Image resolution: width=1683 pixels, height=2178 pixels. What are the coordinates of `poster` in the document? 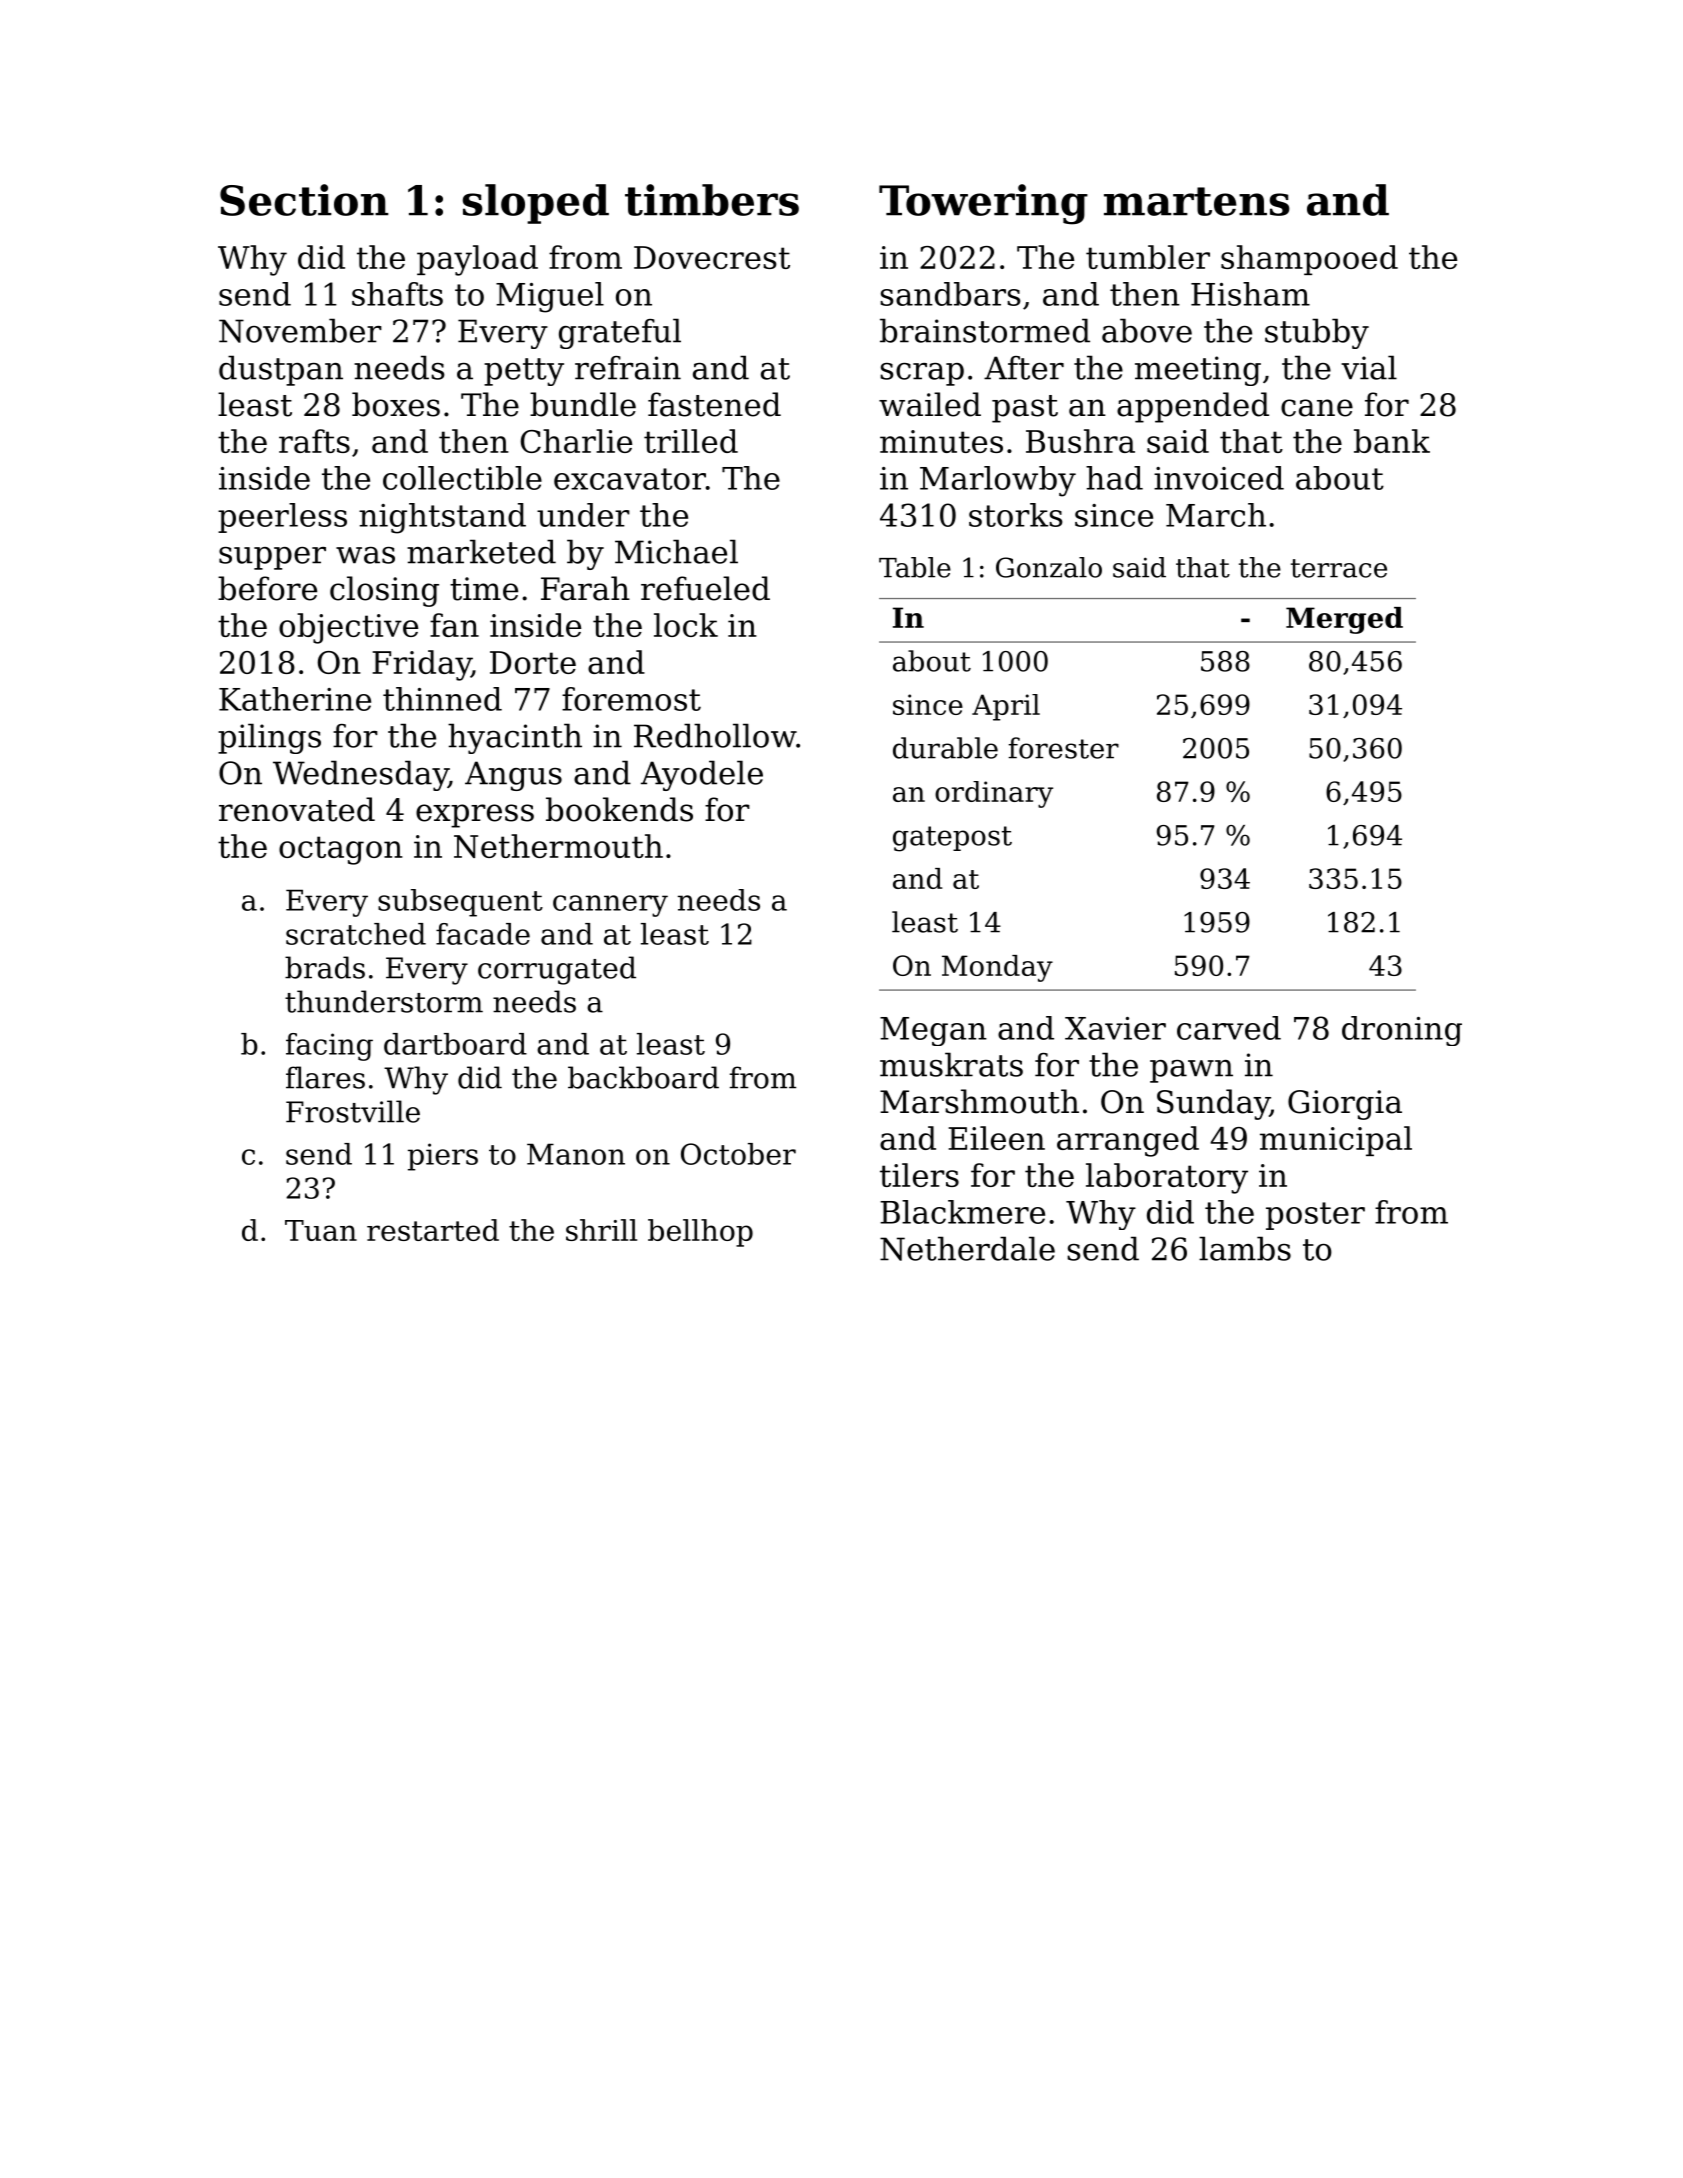 It's located at (1315, 1216).
